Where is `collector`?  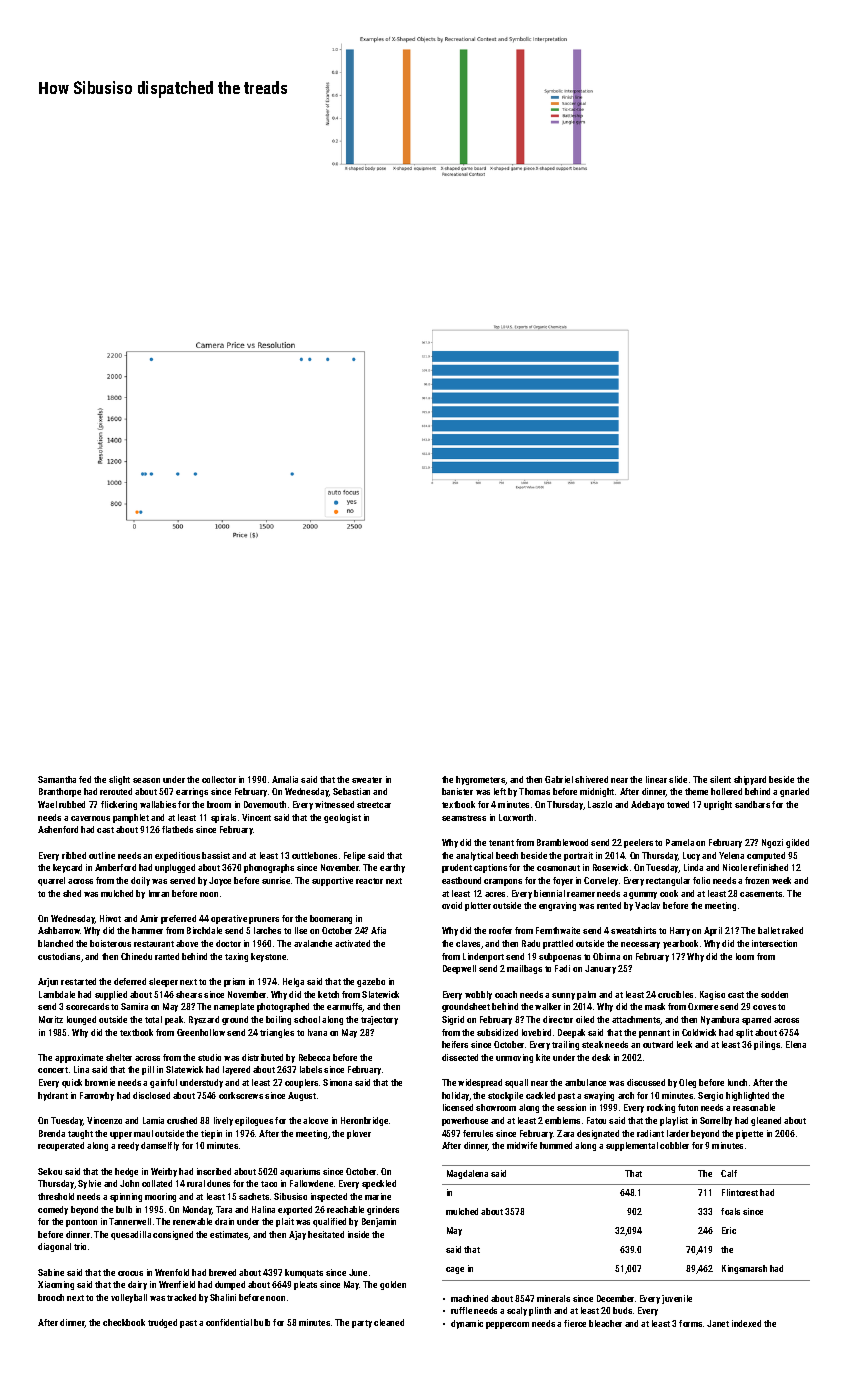
collector is located at coordinates (219, 779).
